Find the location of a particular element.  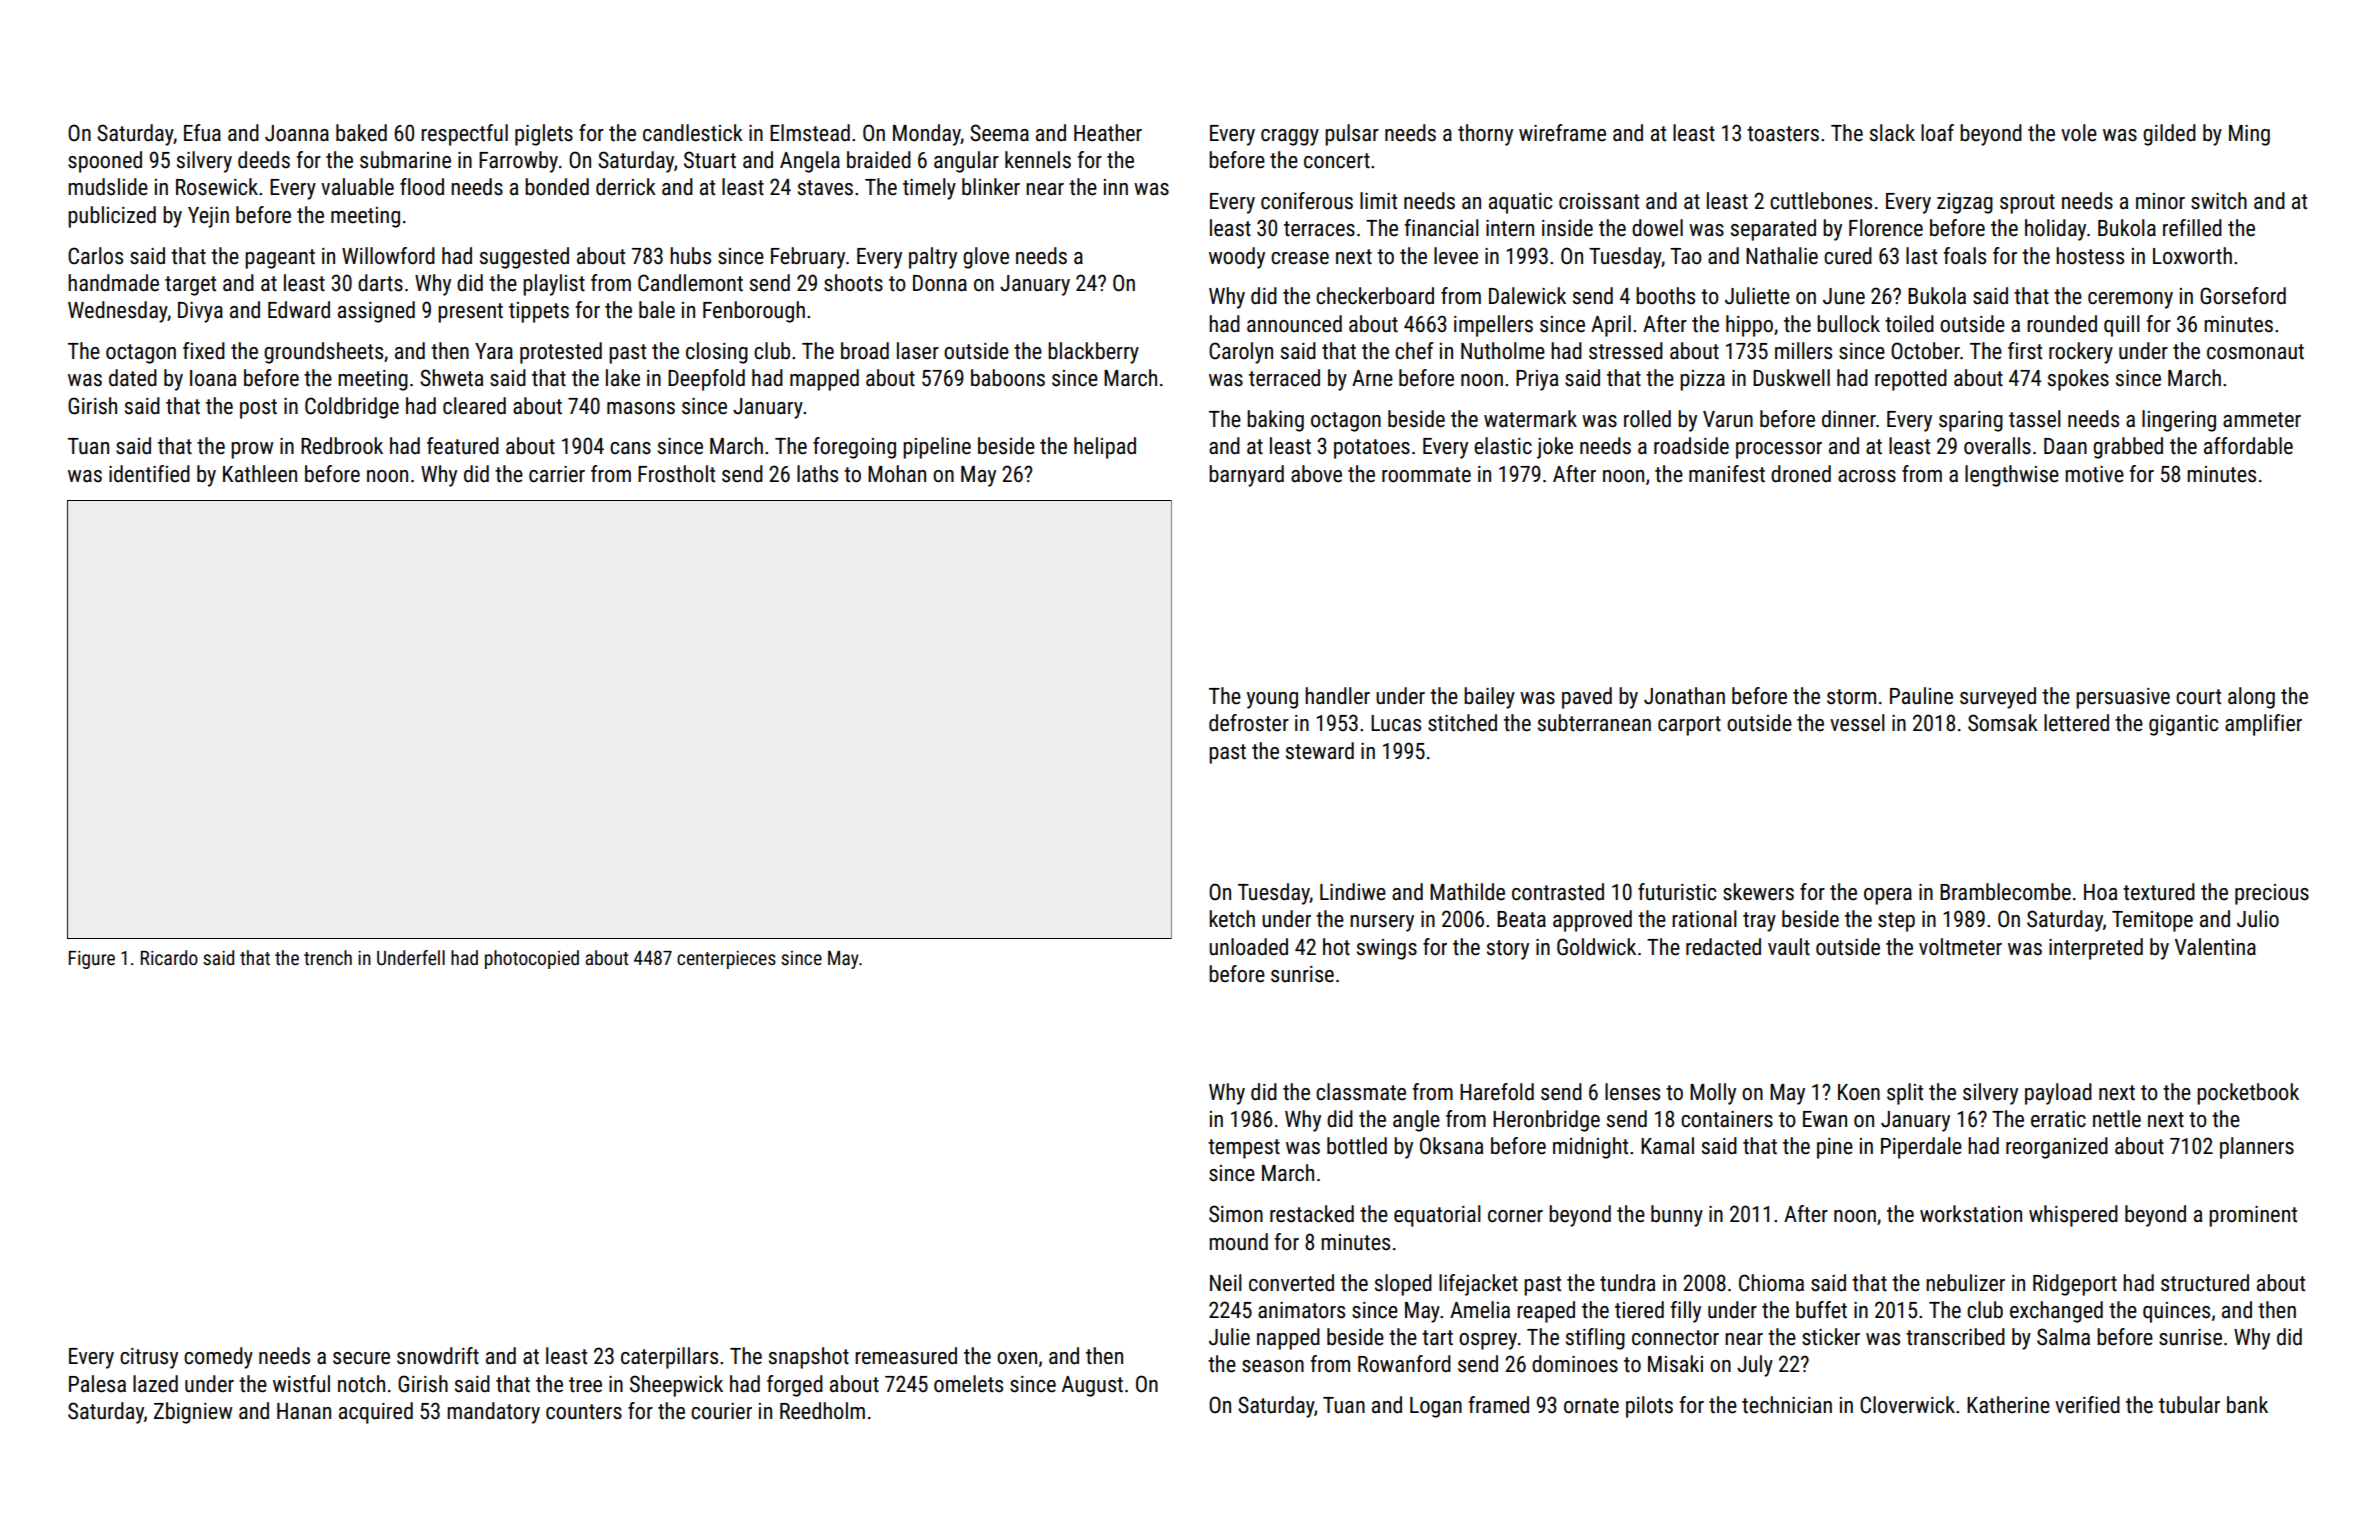

citrusy is located at coordinates (149, 1358).
